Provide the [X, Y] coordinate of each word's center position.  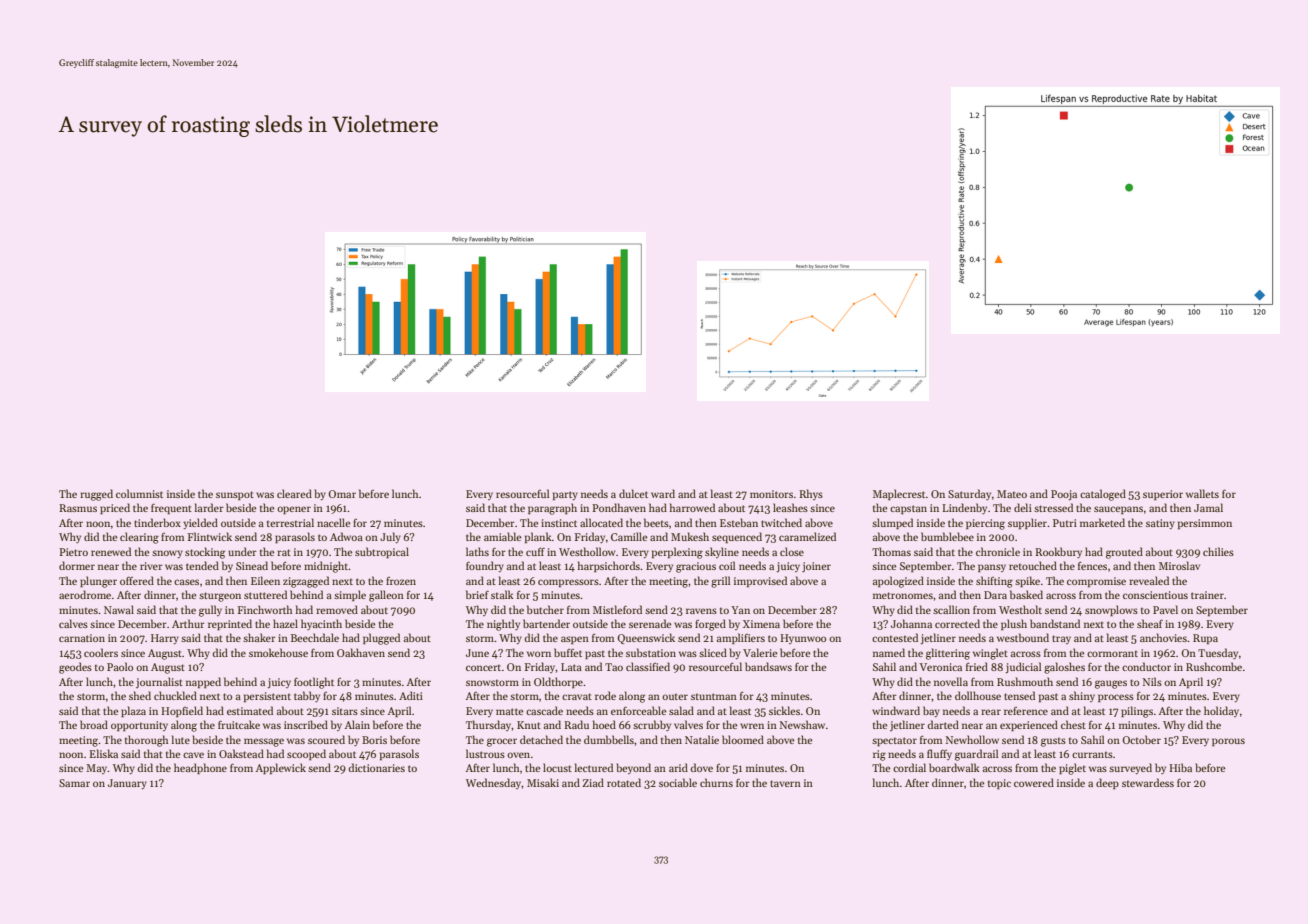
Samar [74, 783]
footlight [314, 683]
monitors [771, 494]
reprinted [230, 624]
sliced [713, 652]
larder [209, 507]
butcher [545, 609]
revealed [1149, 580]
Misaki [543, 782]
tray [1061, 639]
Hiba [1180, 767]
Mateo [1012, 494]
